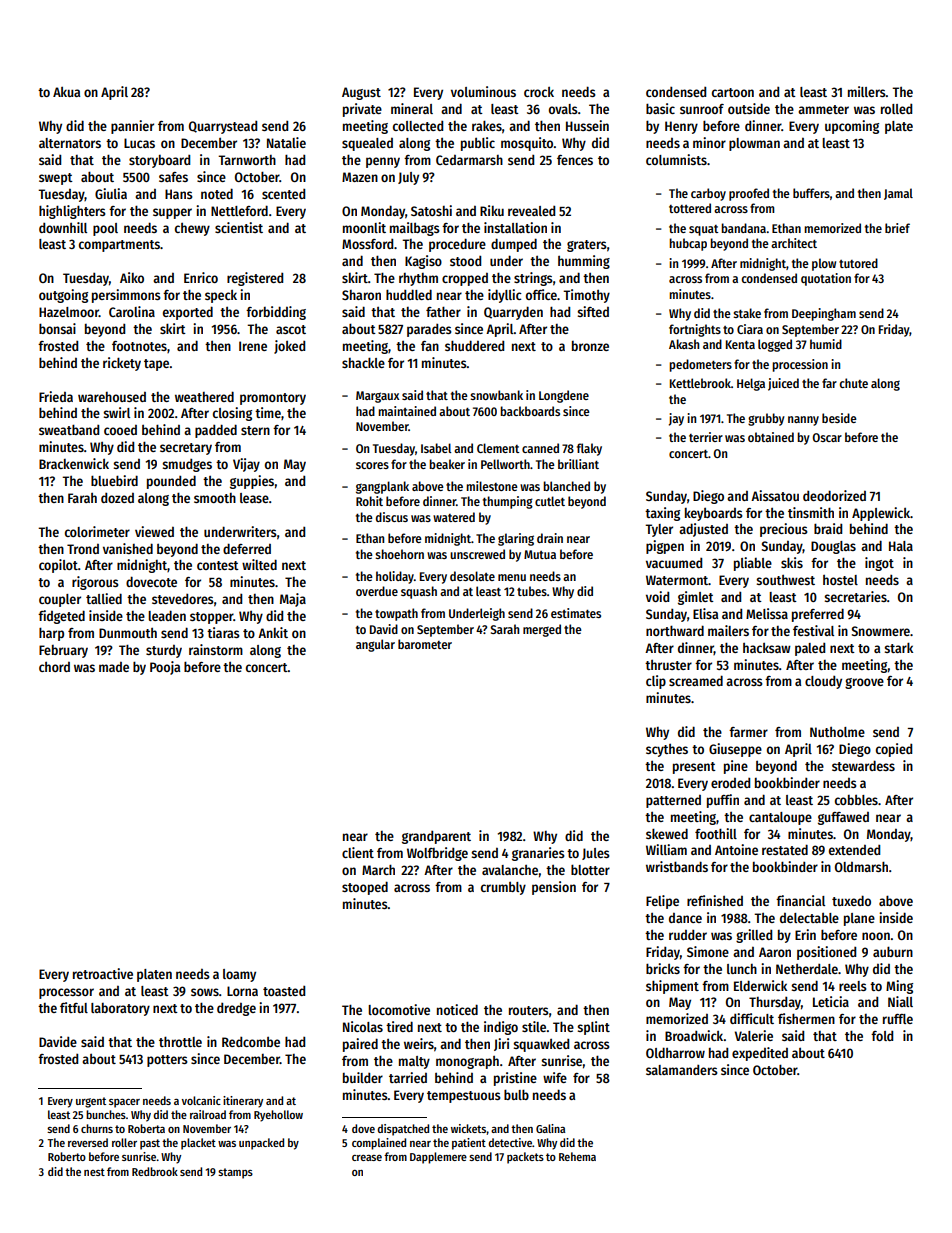 This screenshot has height=1233, width=952. What do you see at coordinates (167, 1061) in the screenshot?
I see `potters` at bounding box center [167, 1061].
